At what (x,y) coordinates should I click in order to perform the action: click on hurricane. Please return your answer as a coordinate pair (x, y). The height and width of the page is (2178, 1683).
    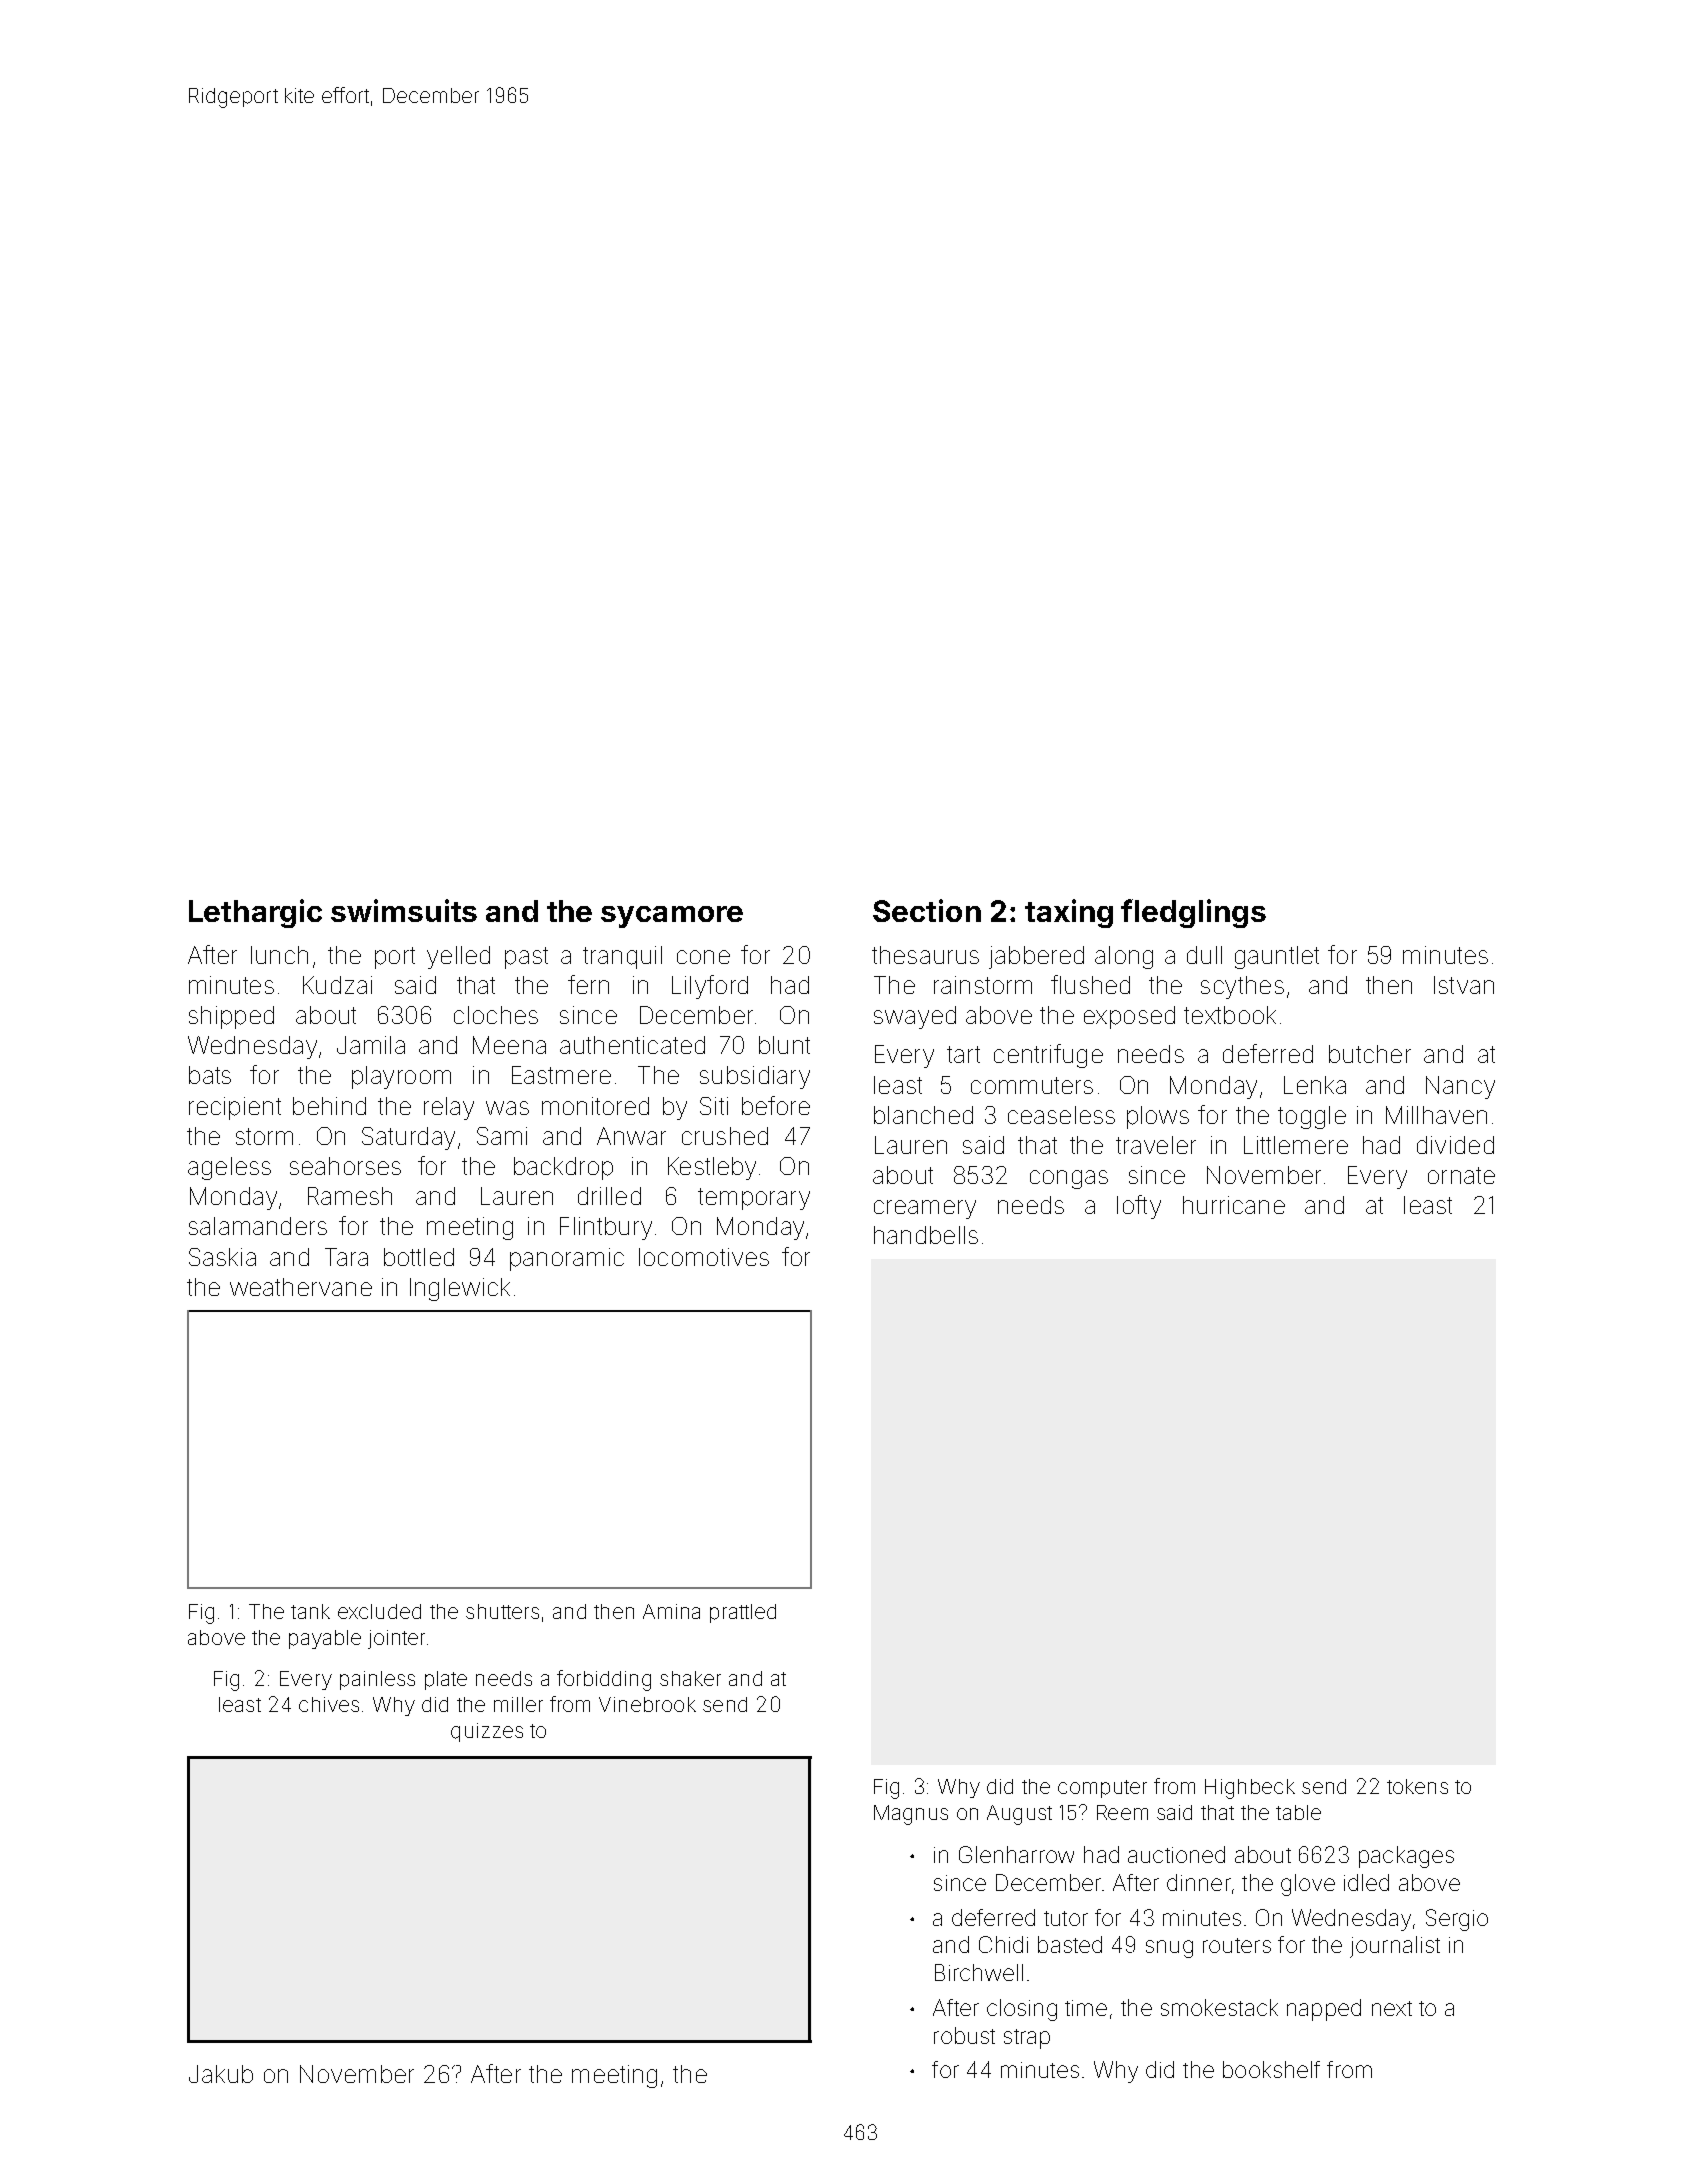
    Looking at the image, I should click on (1234, 1205).
